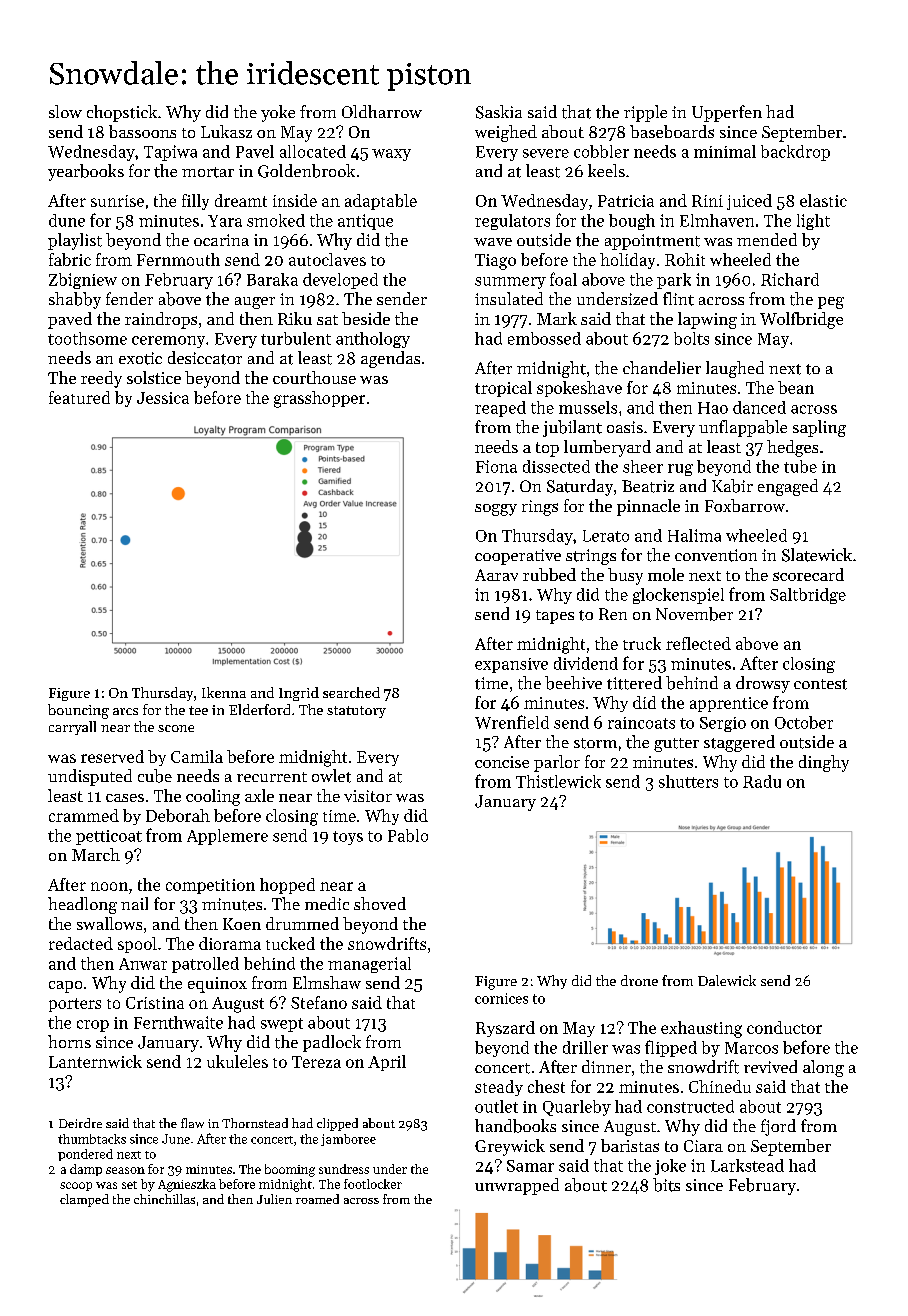 This screenshot has height=1316, width=908. I want to click on antique, so click(365, 222).
